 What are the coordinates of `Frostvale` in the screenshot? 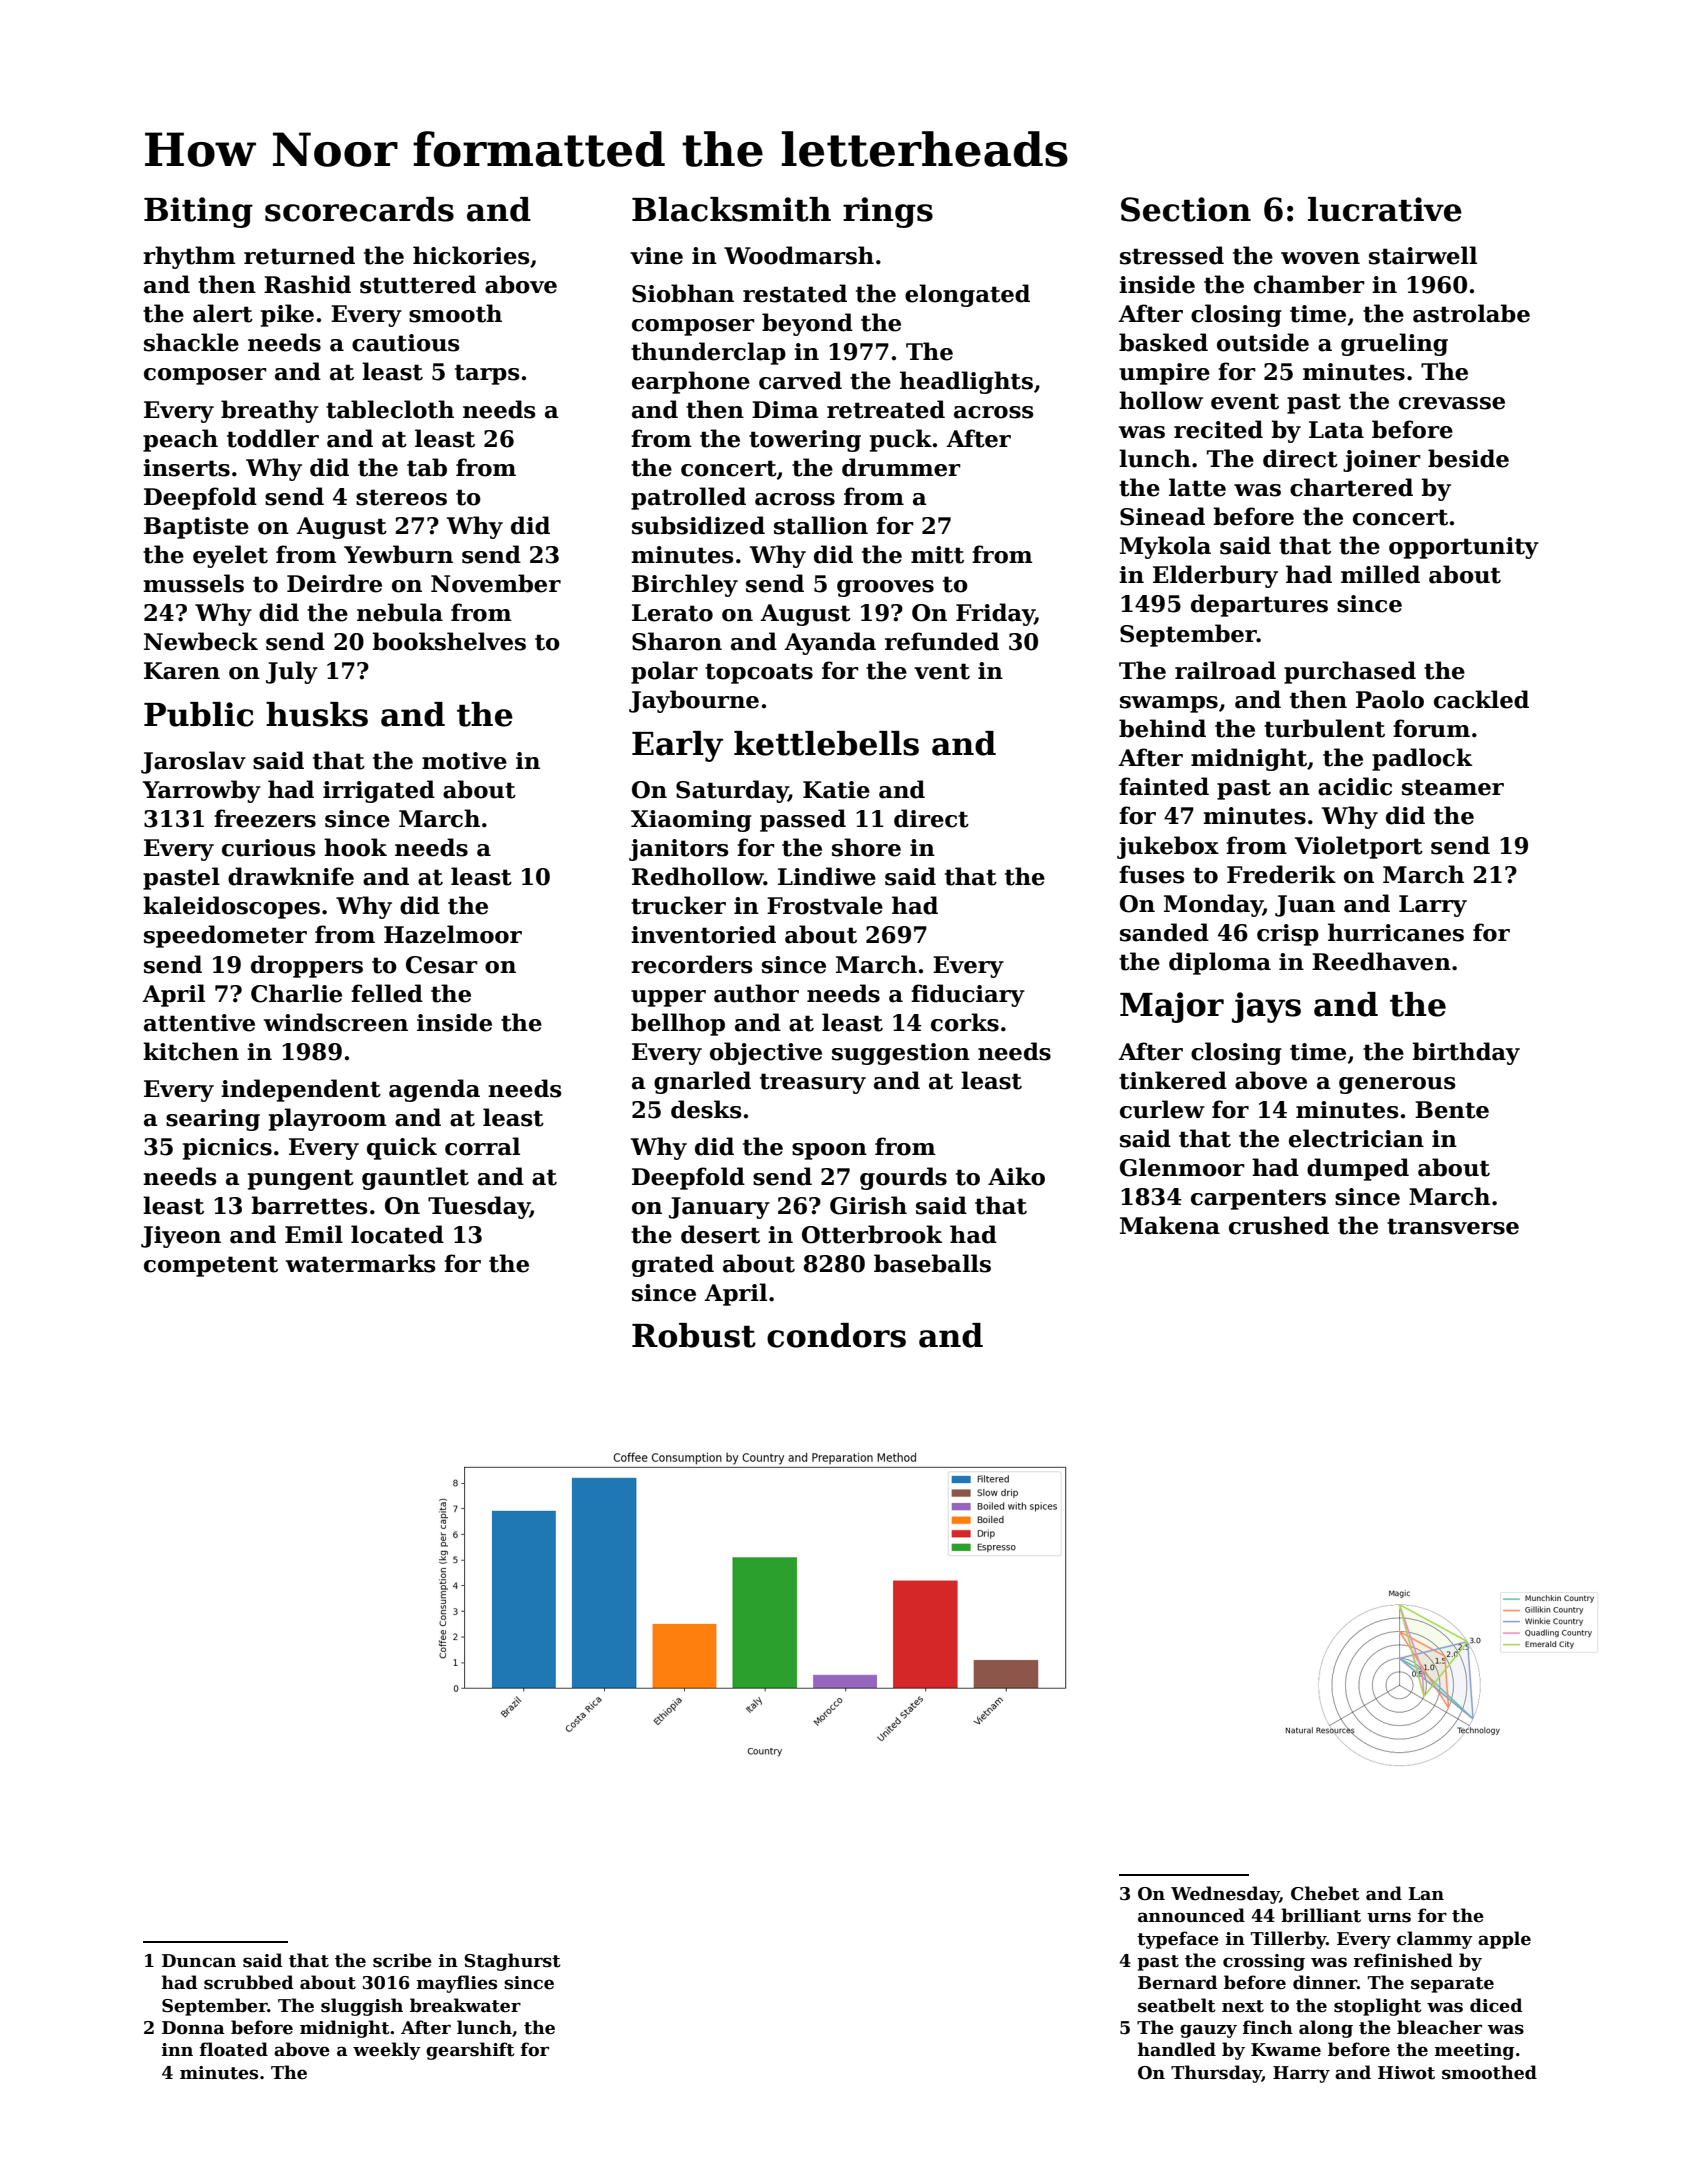 It's located at (825, 905).
